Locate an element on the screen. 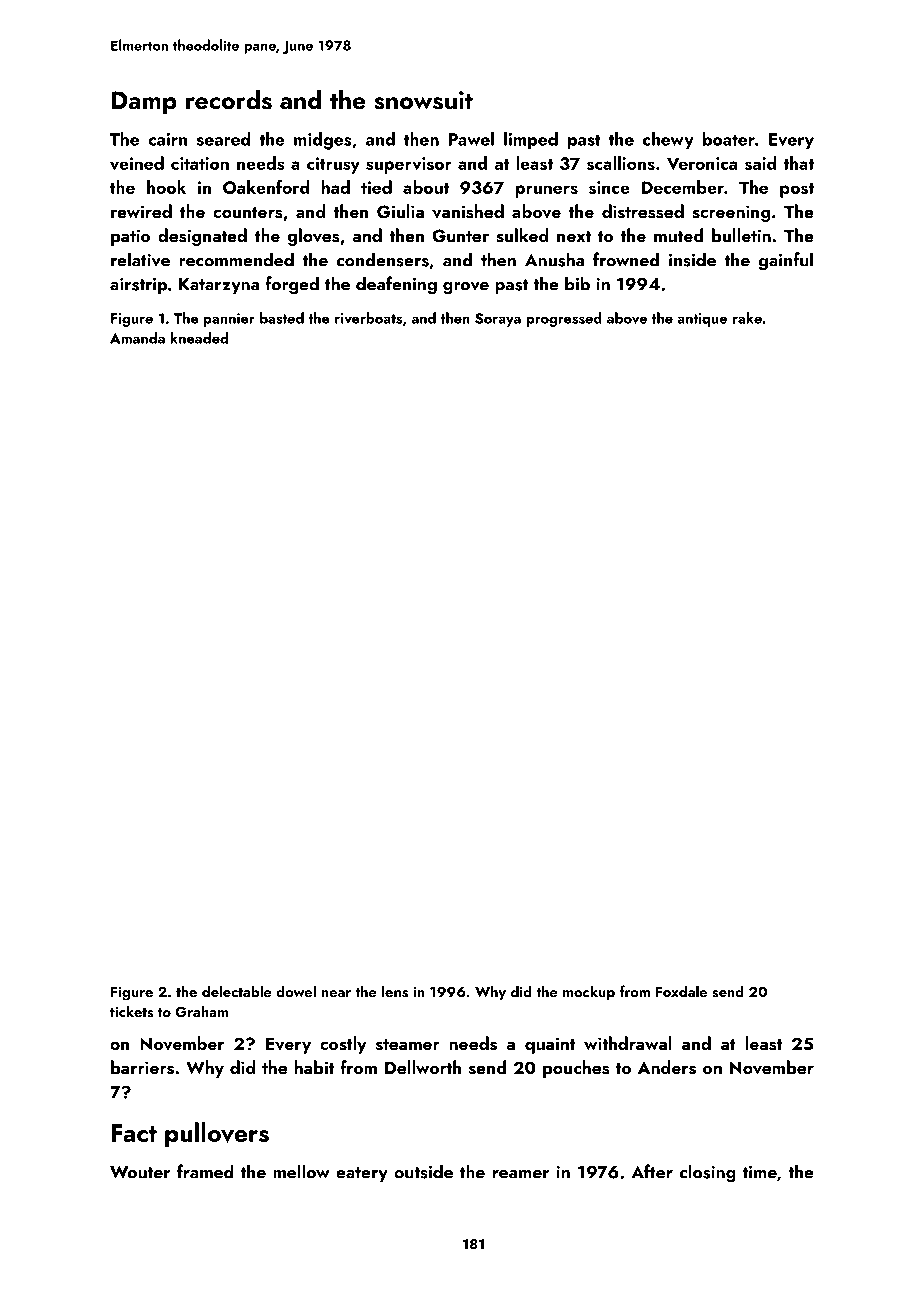 Image resolution: width=924 pixels, height=1308 pixels. tickets is located at coordinates (131, 1011).
